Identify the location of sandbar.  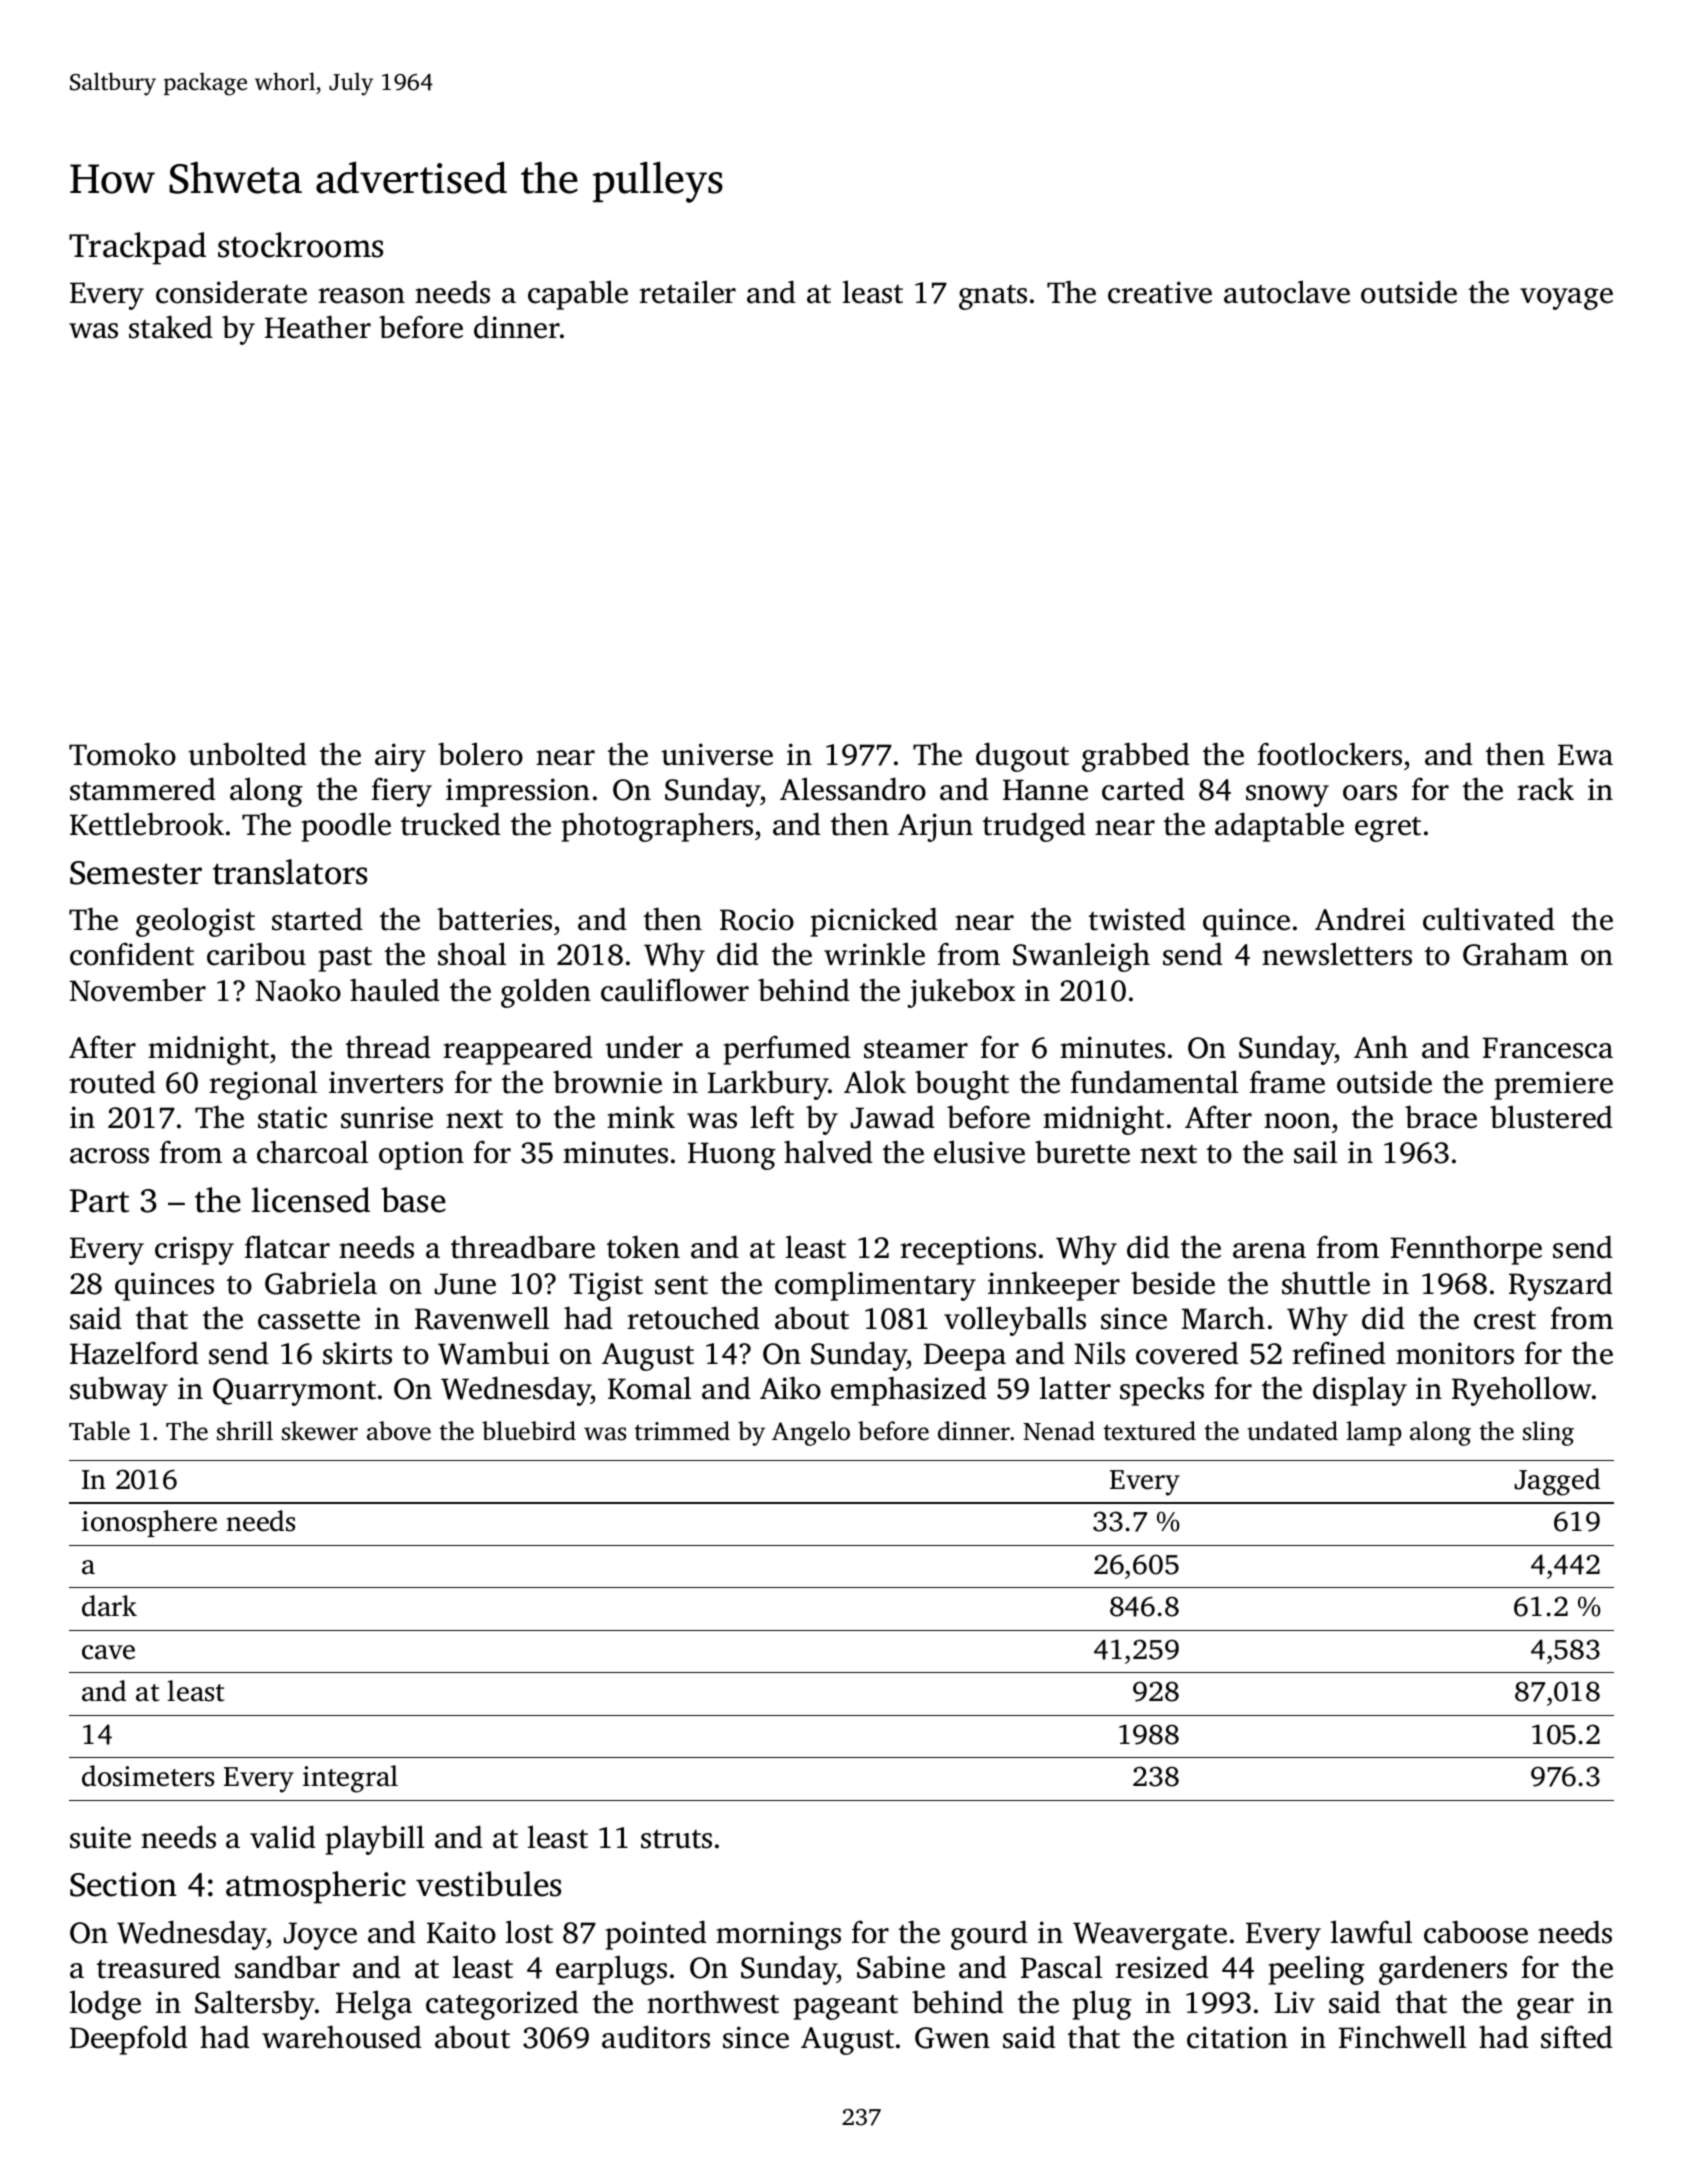
(287, 1967).
